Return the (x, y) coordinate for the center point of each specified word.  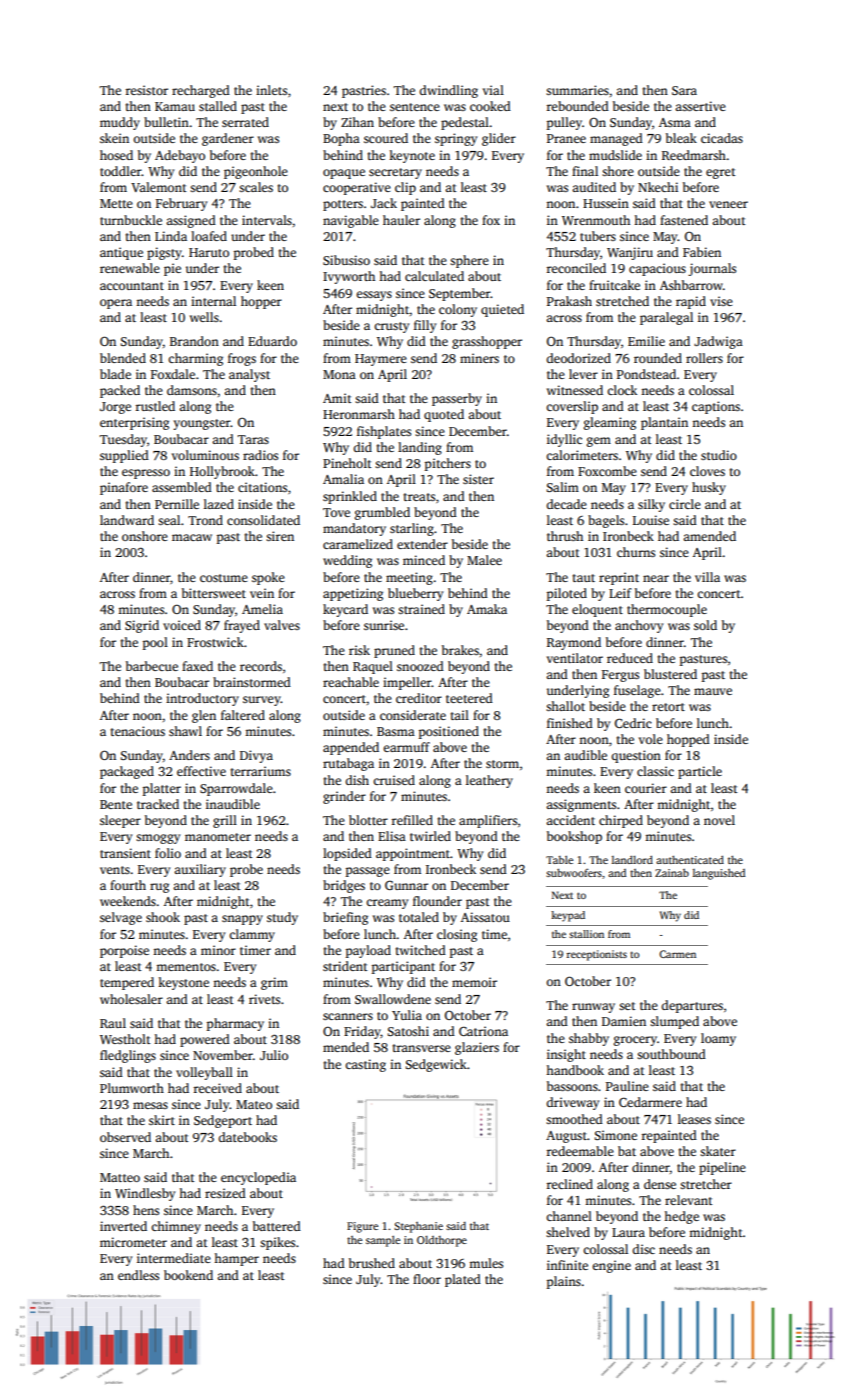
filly (425, 326)
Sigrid (142, 626)
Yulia (407, 1015)
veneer (728, 204)
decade (566, 504)
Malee (484, 560)
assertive (700, 106)
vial (493, 90)
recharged (201, 91)
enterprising (134, 423)
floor (427, 1279)
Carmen (677, 954)
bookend (188, 1275)
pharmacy (235, 1024)
